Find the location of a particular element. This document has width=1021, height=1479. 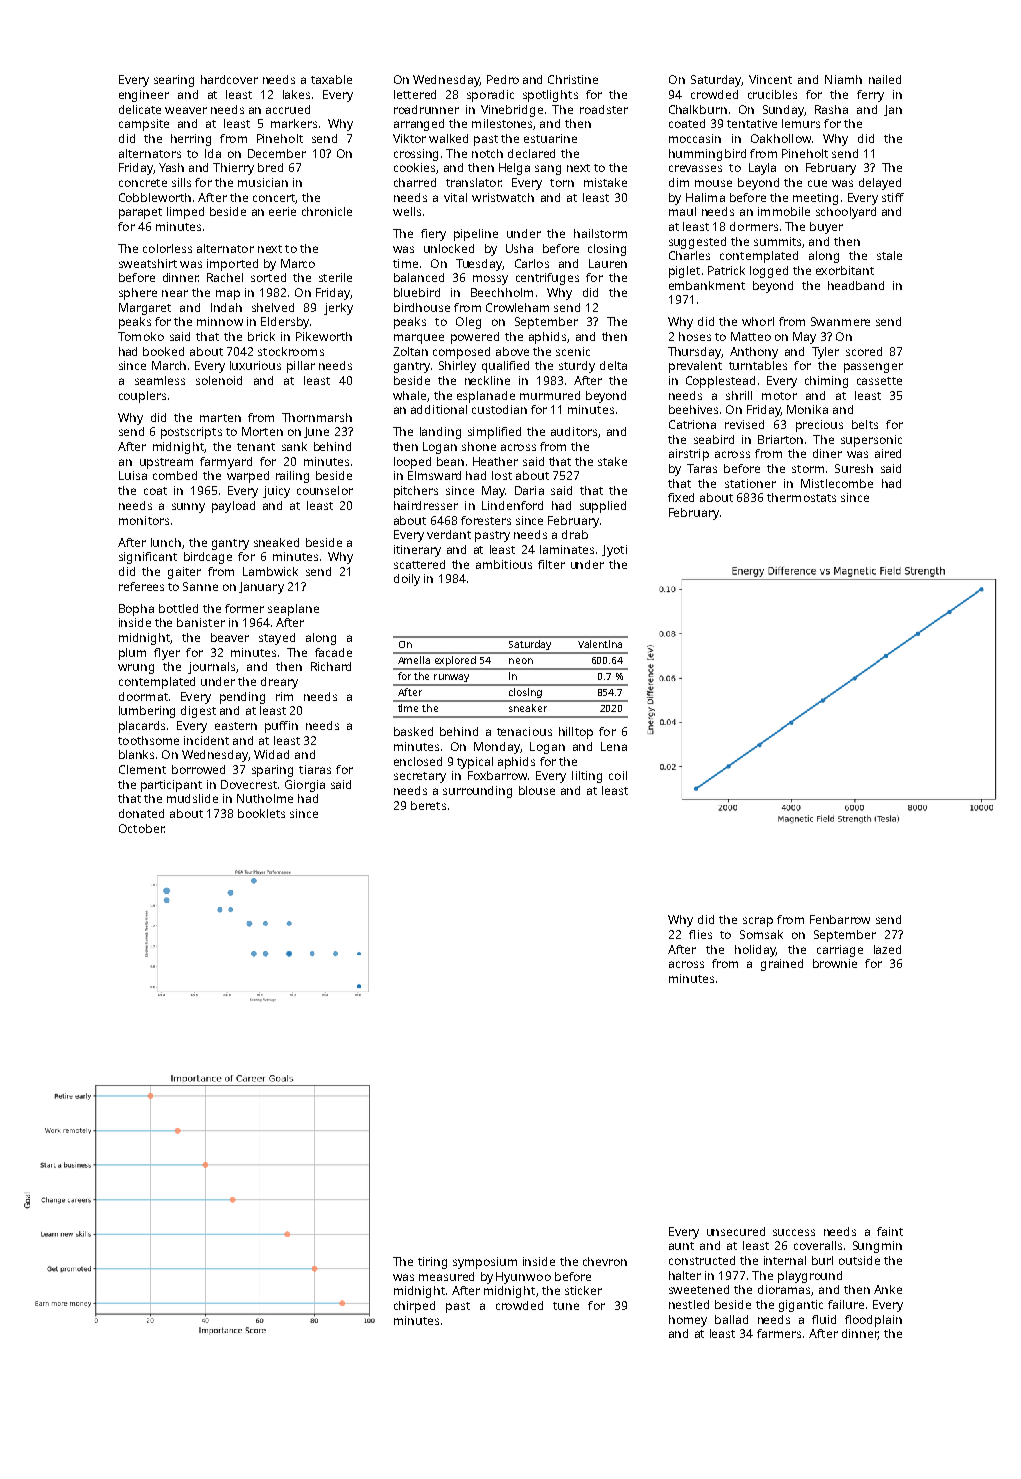

concert is located at coordinates (274, 198).
